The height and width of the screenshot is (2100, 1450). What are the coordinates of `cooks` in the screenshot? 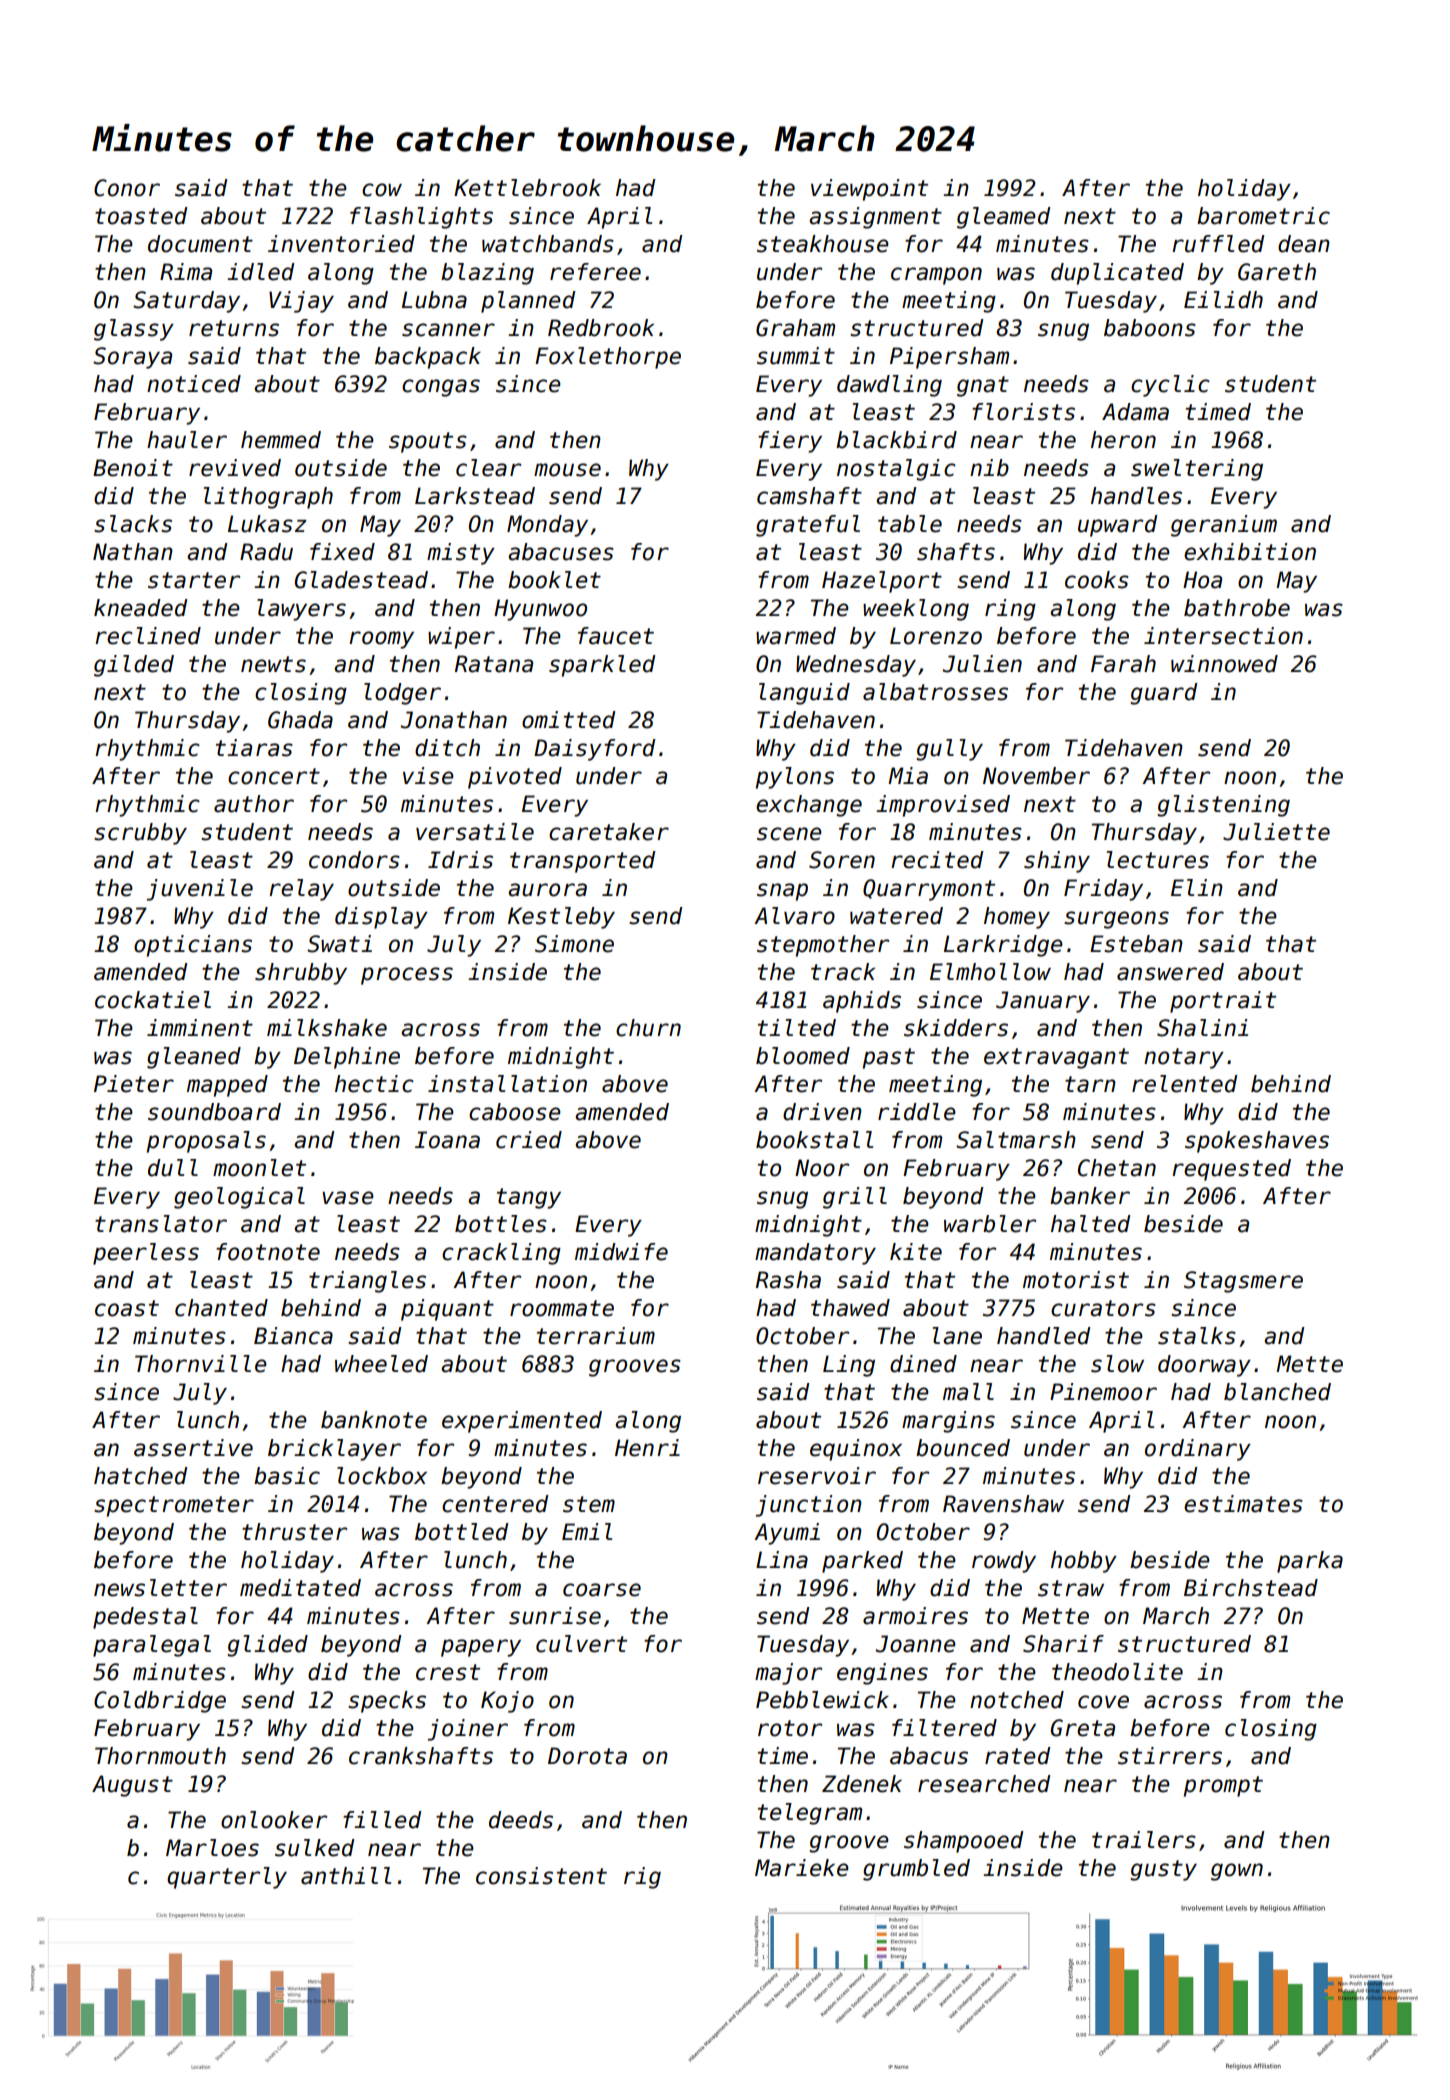 It's located at (1097, 580).
